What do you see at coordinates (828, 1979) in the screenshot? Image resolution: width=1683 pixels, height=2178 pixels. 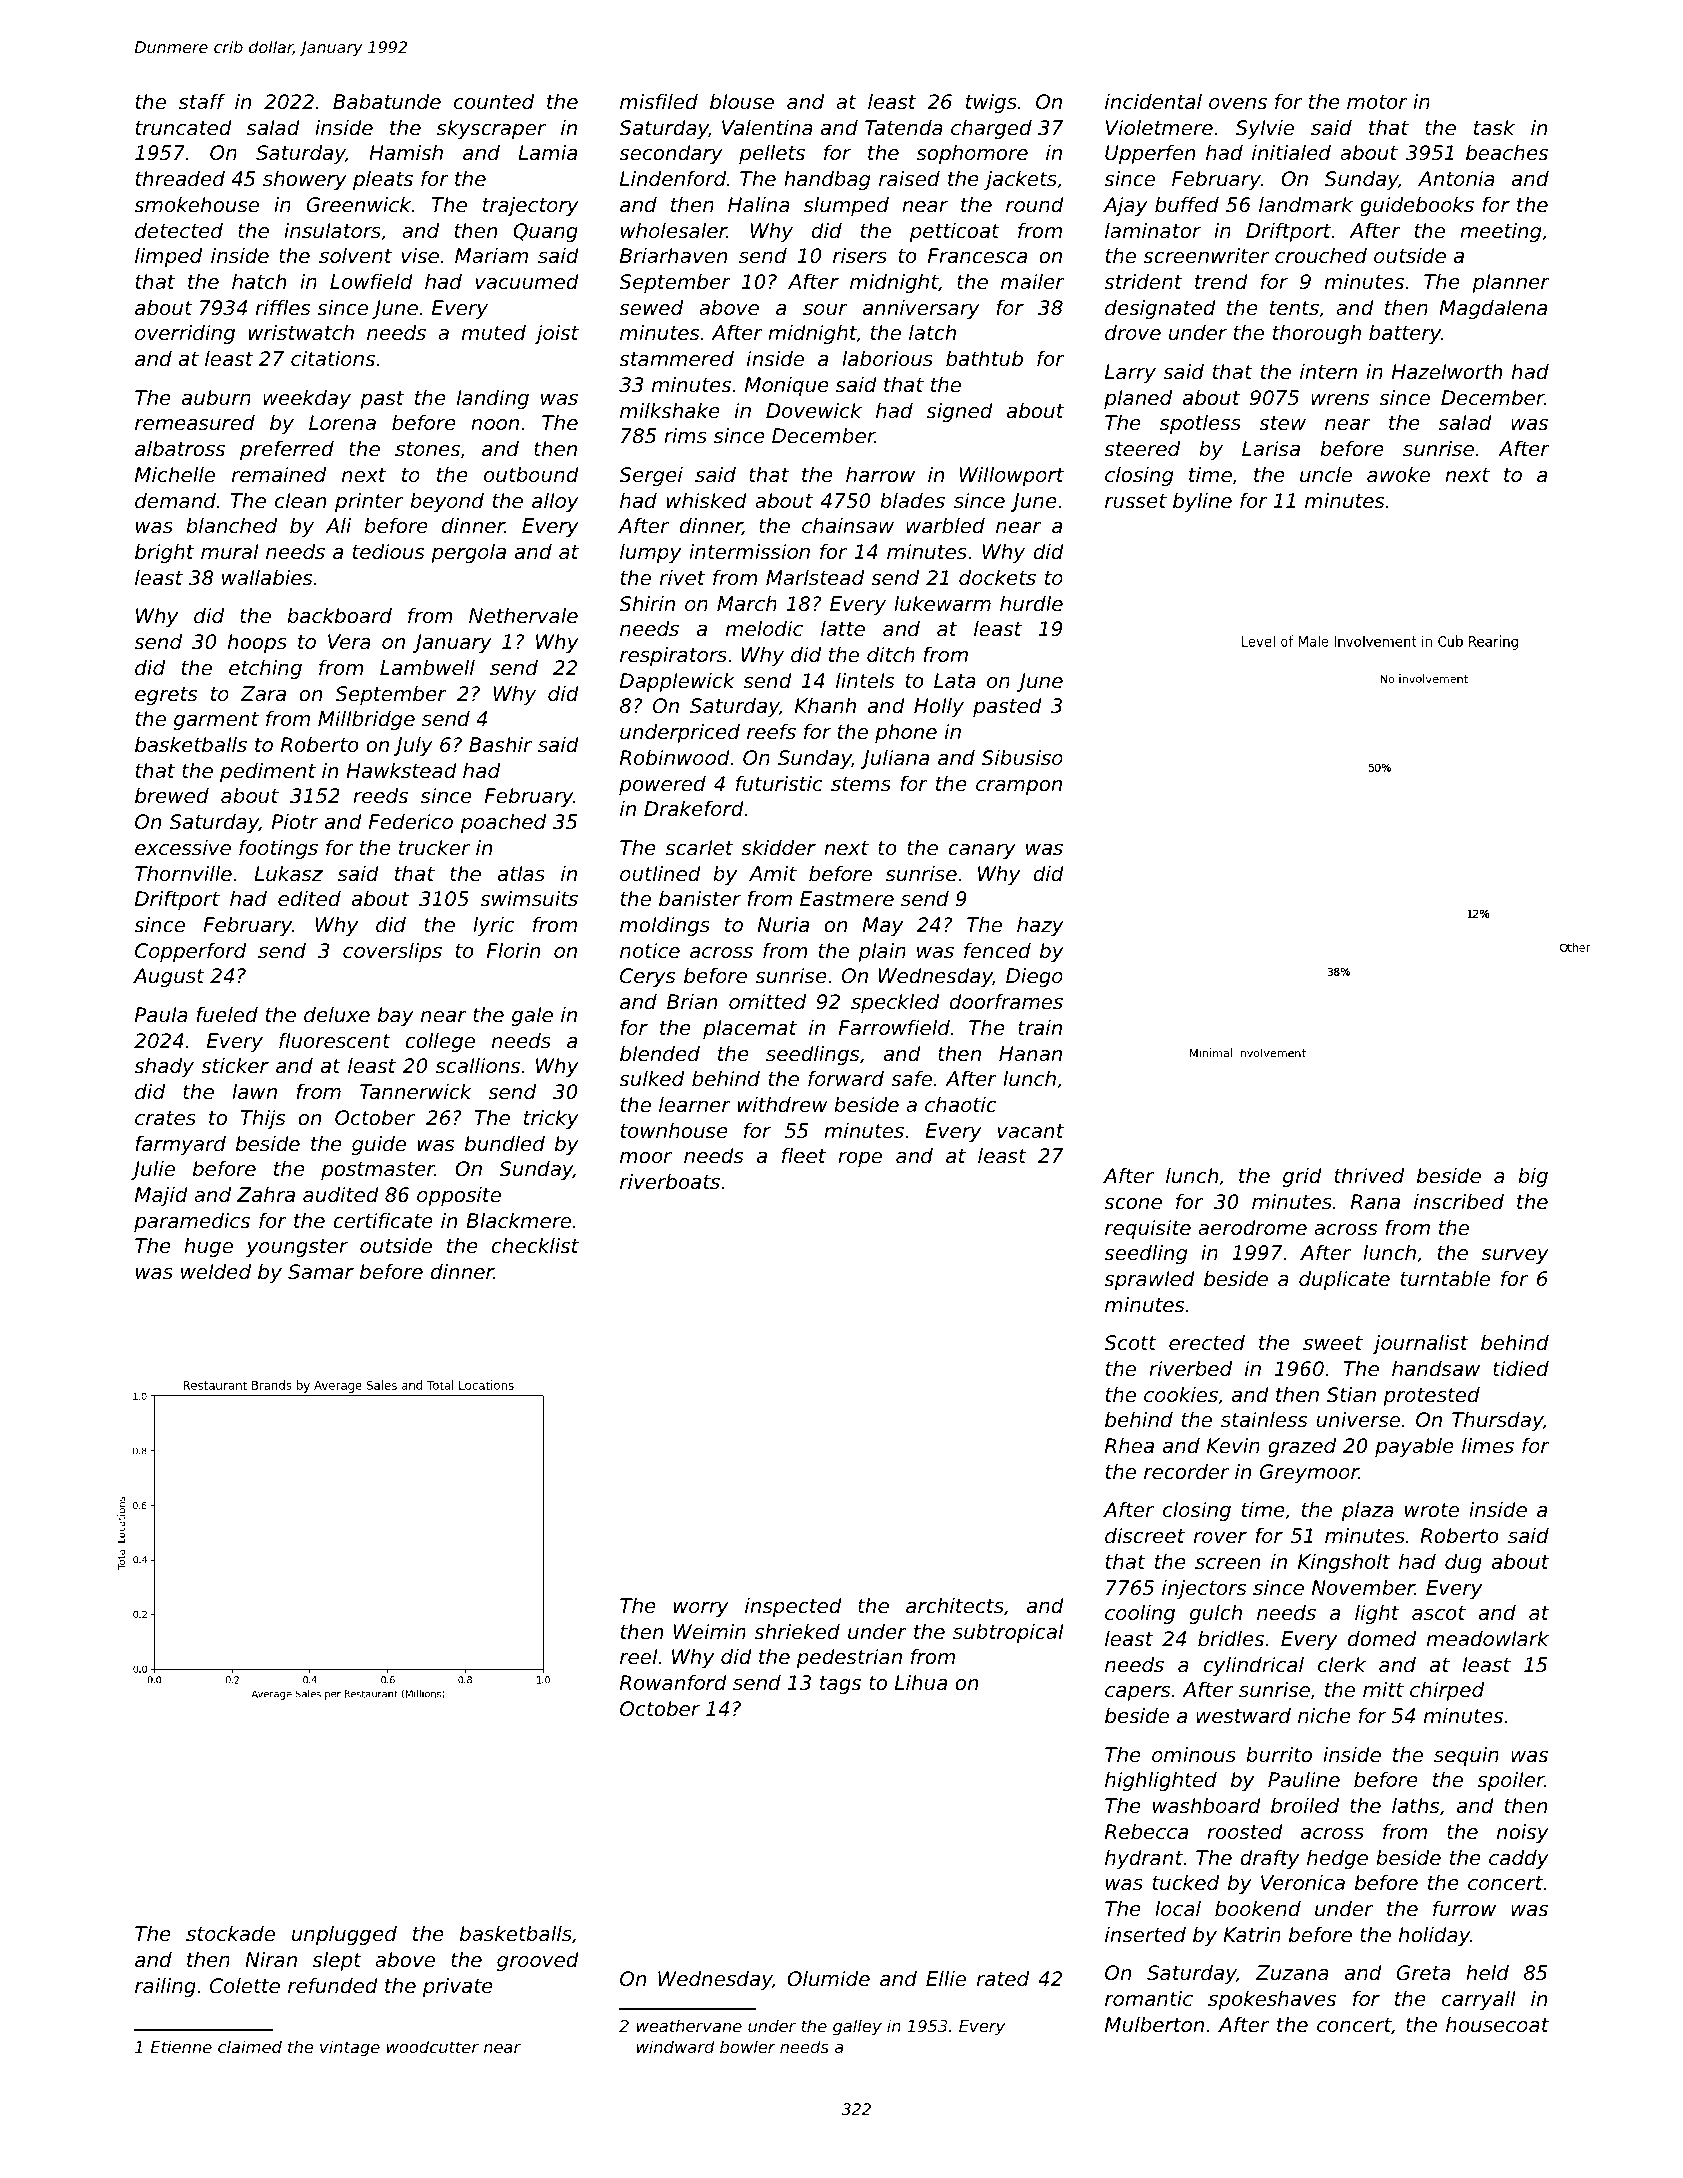 I see `Olumide` at bounding box center [828, 1979].
